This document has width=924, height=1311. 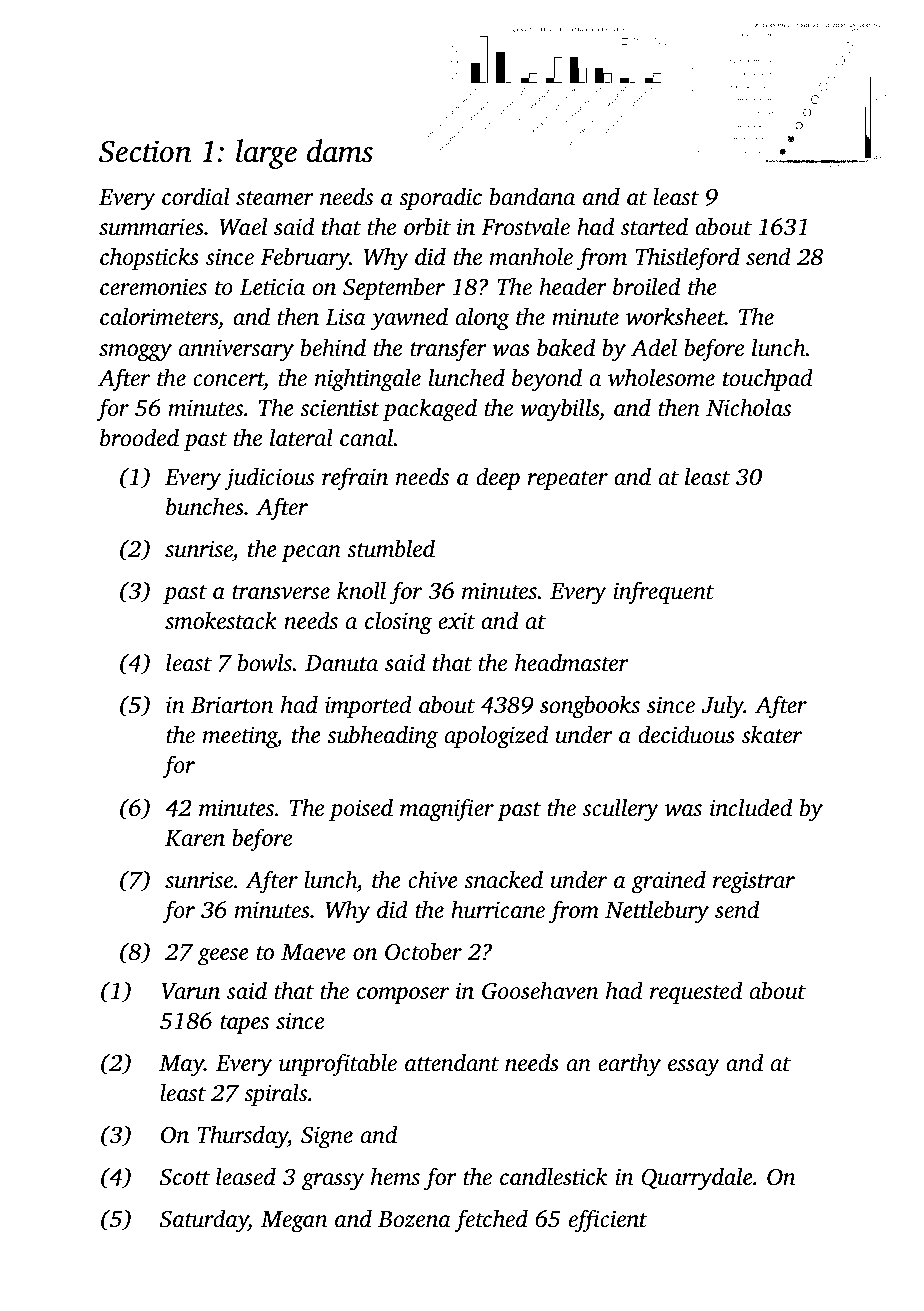 What do you see at coordinates (654, 226) in the document?
I see `started` at bounding box center [654, 226].
